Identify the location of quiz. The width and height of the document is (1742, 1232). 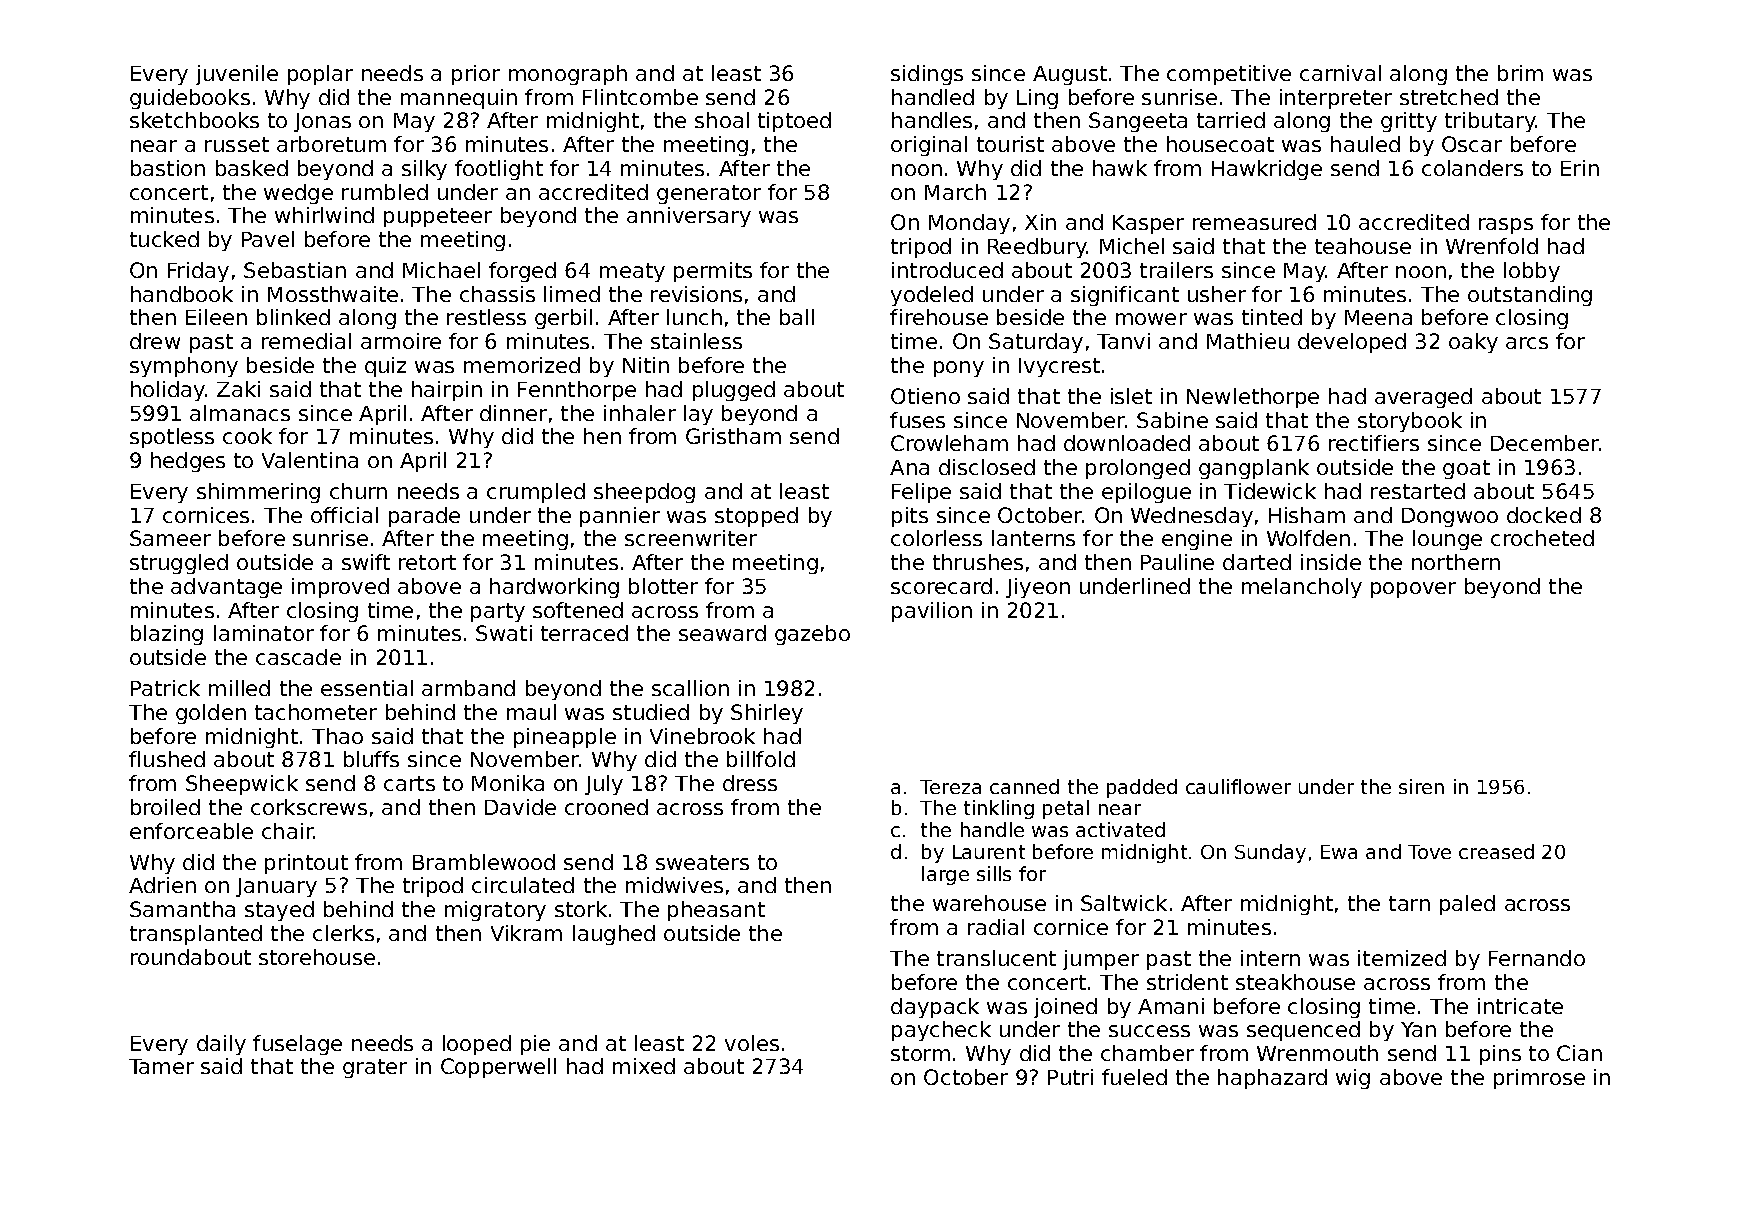
(385, 367).
